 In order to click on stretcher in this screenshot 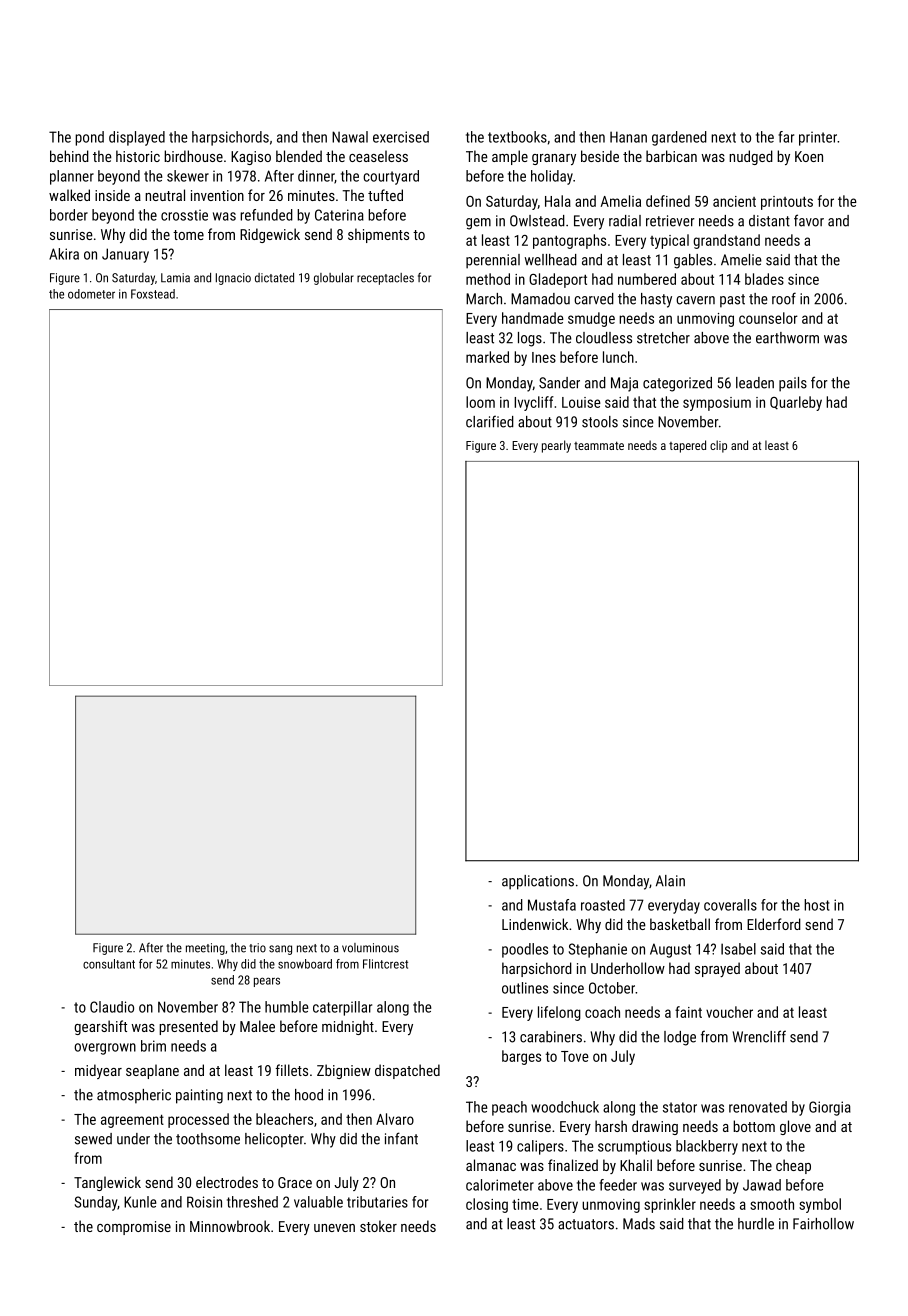, I will do `click(663, 338)`.
